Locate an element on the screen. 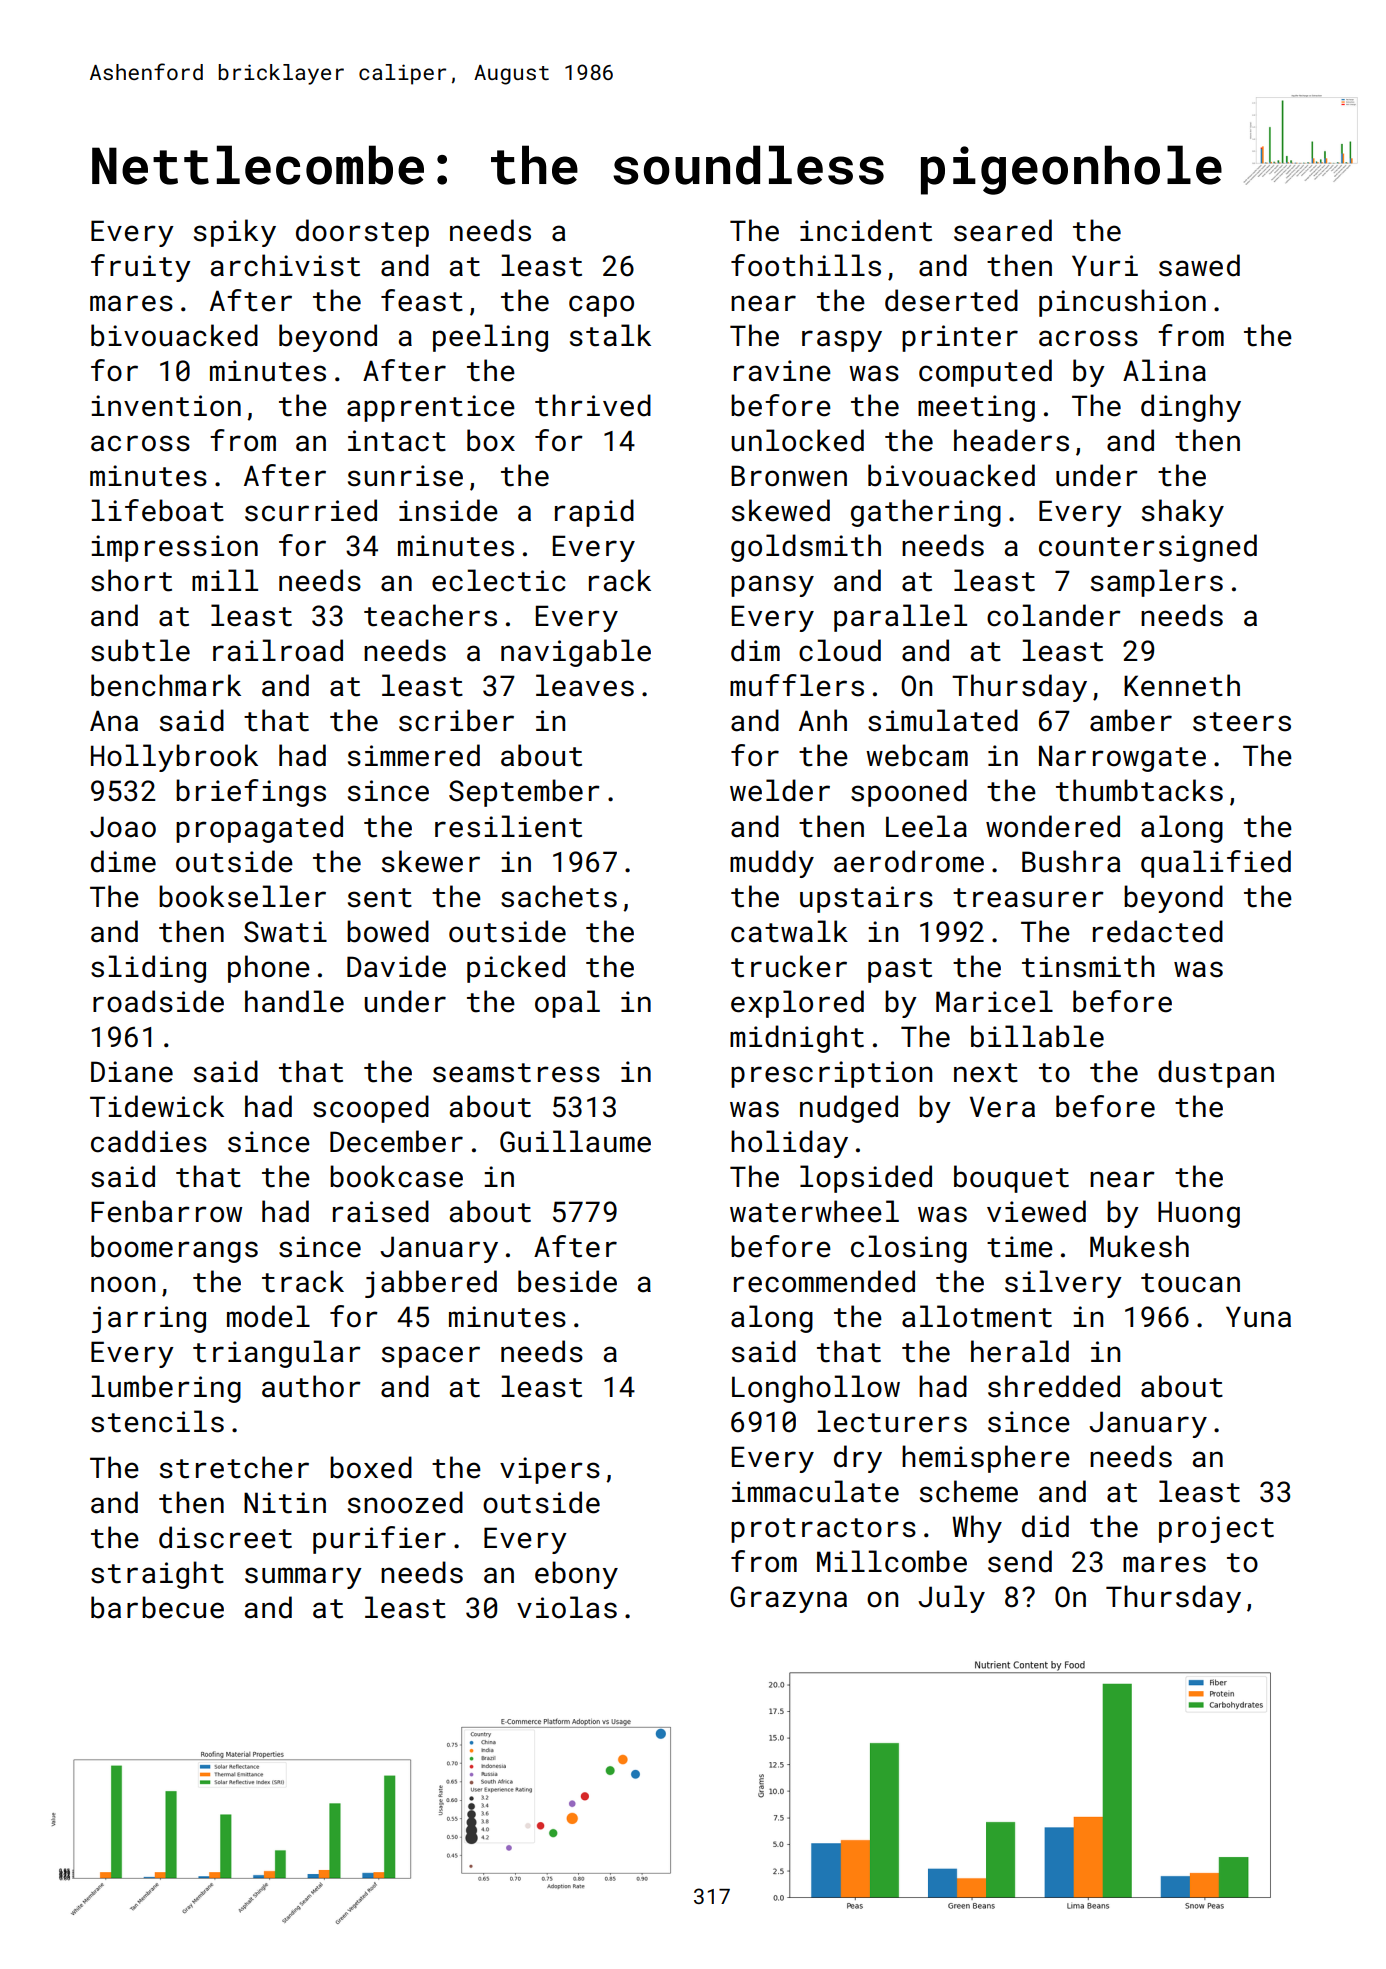 The height and width of the screenshot is (1969, 1386). fruity is located at coordinates (141, 268).
